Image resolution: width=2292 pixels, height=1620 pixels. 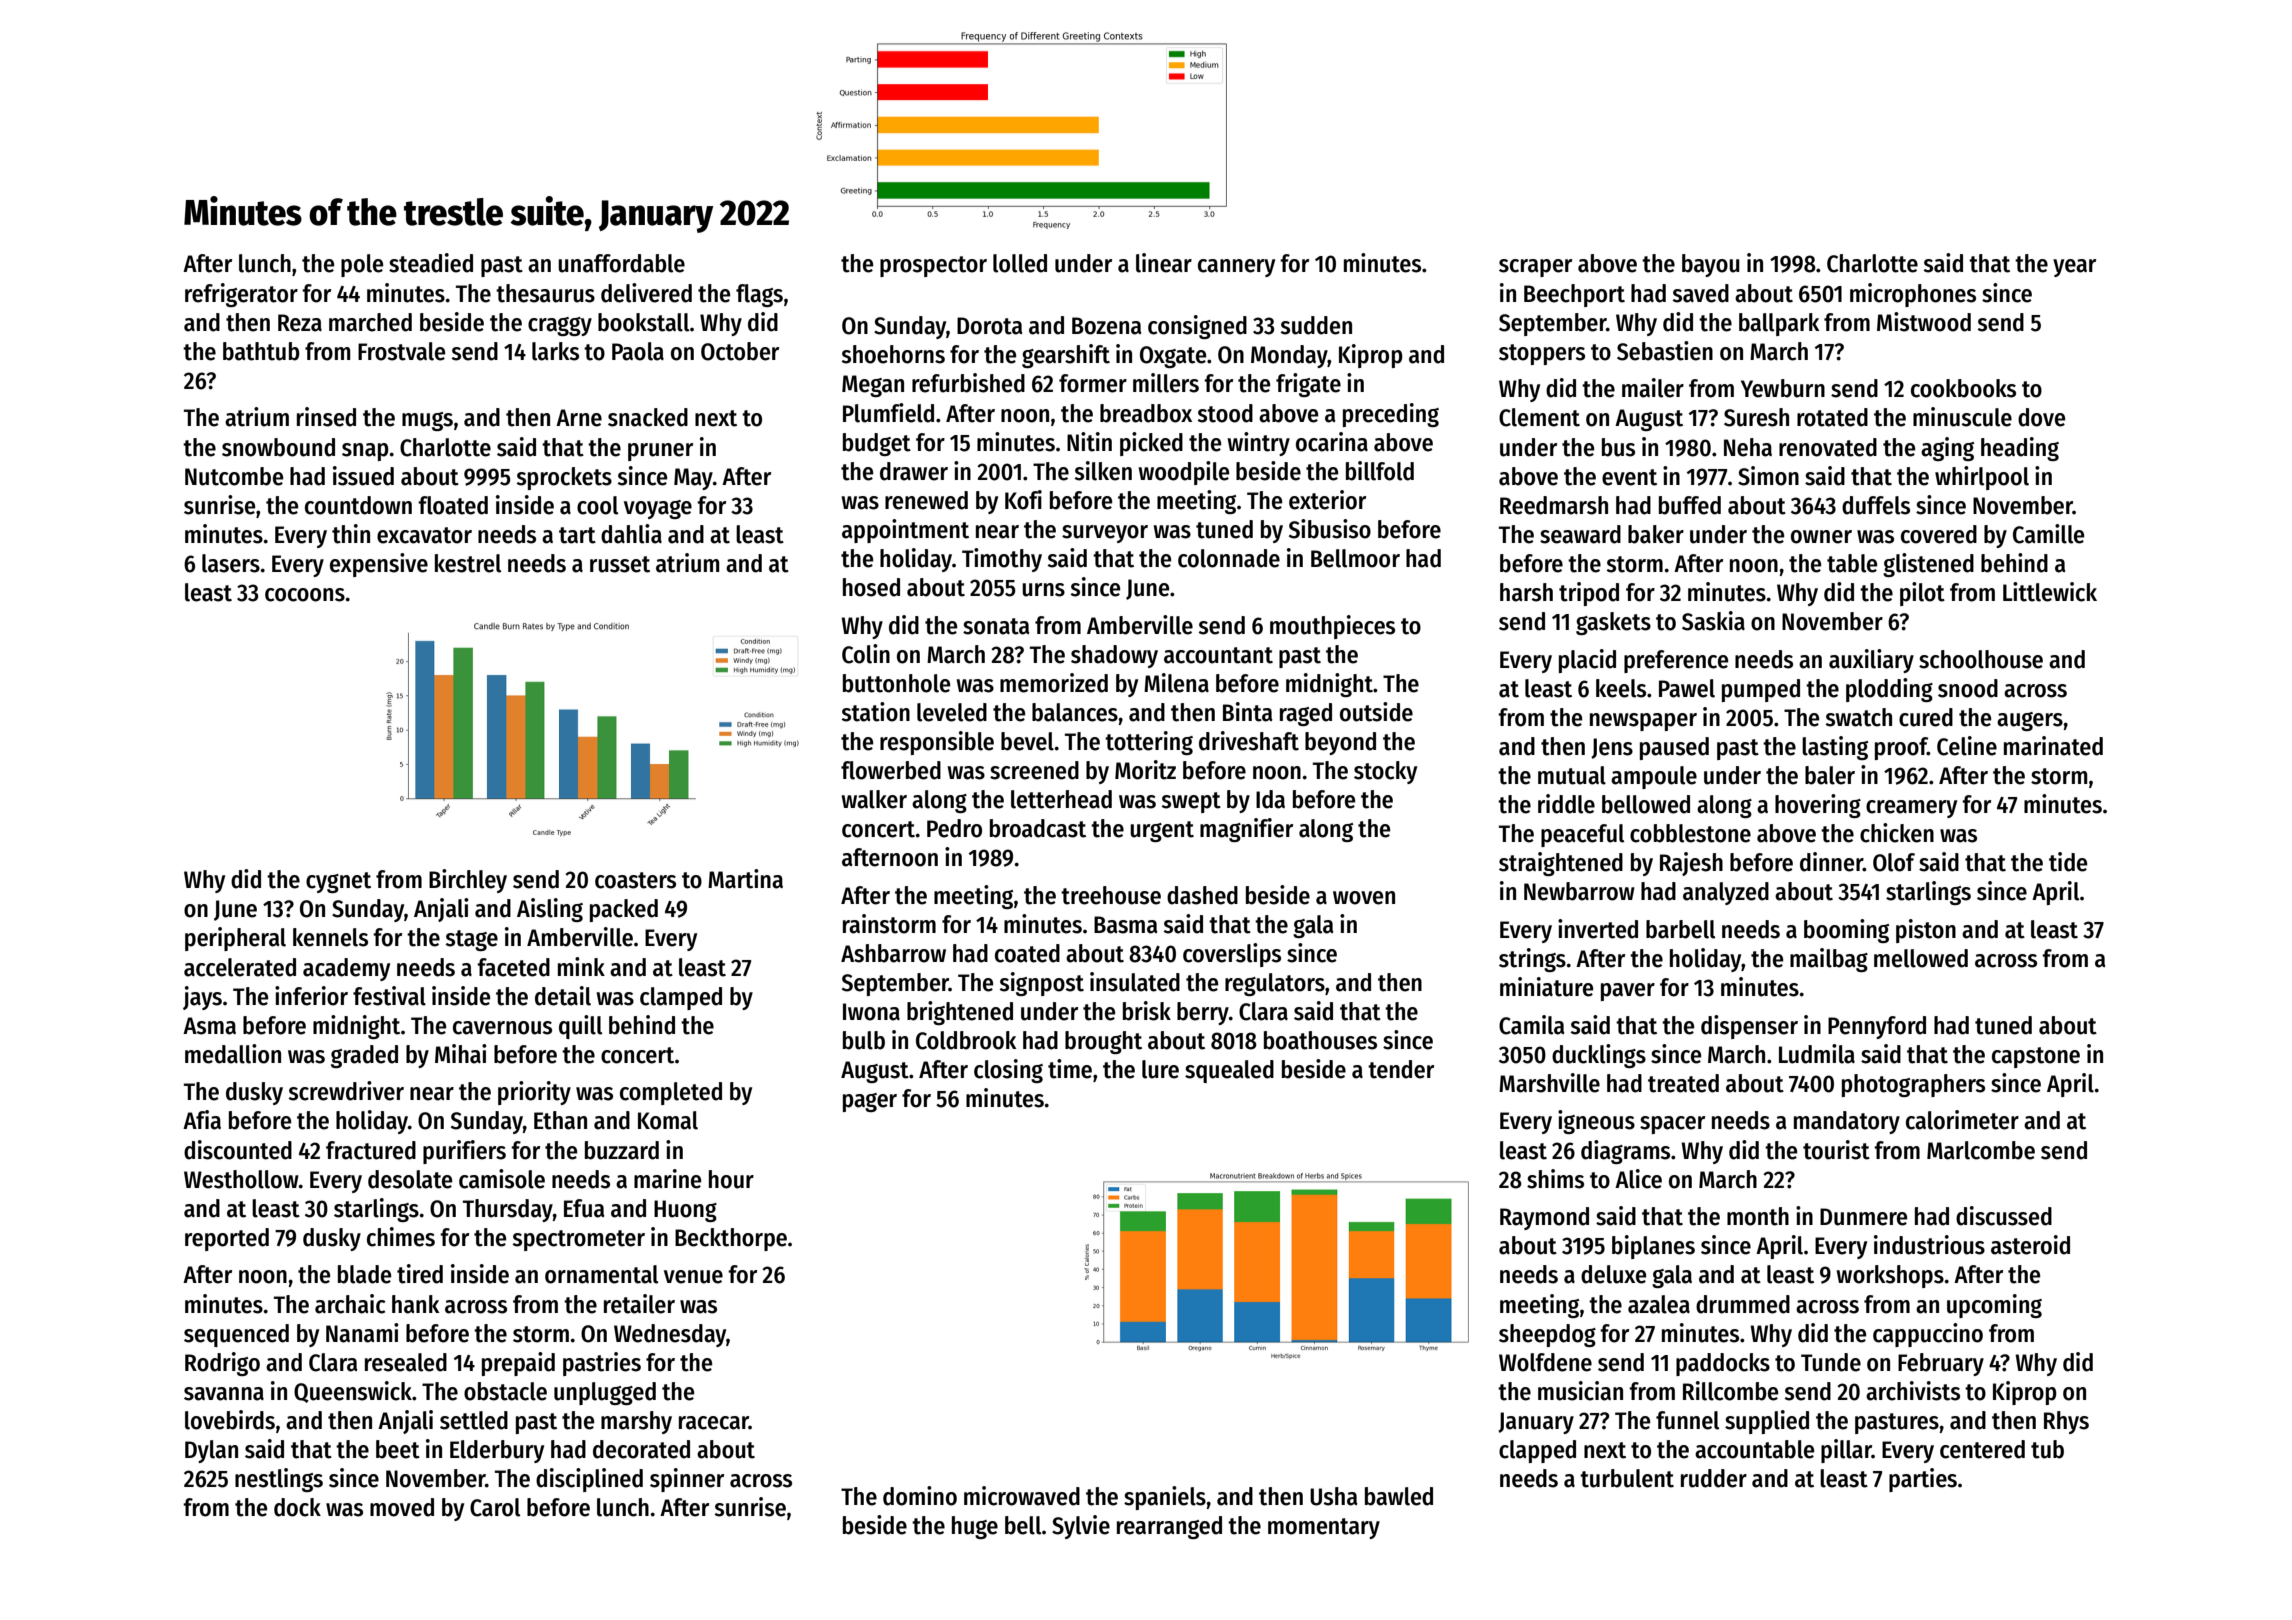 I want to click on buffed, so click(x=1690, y=505).
